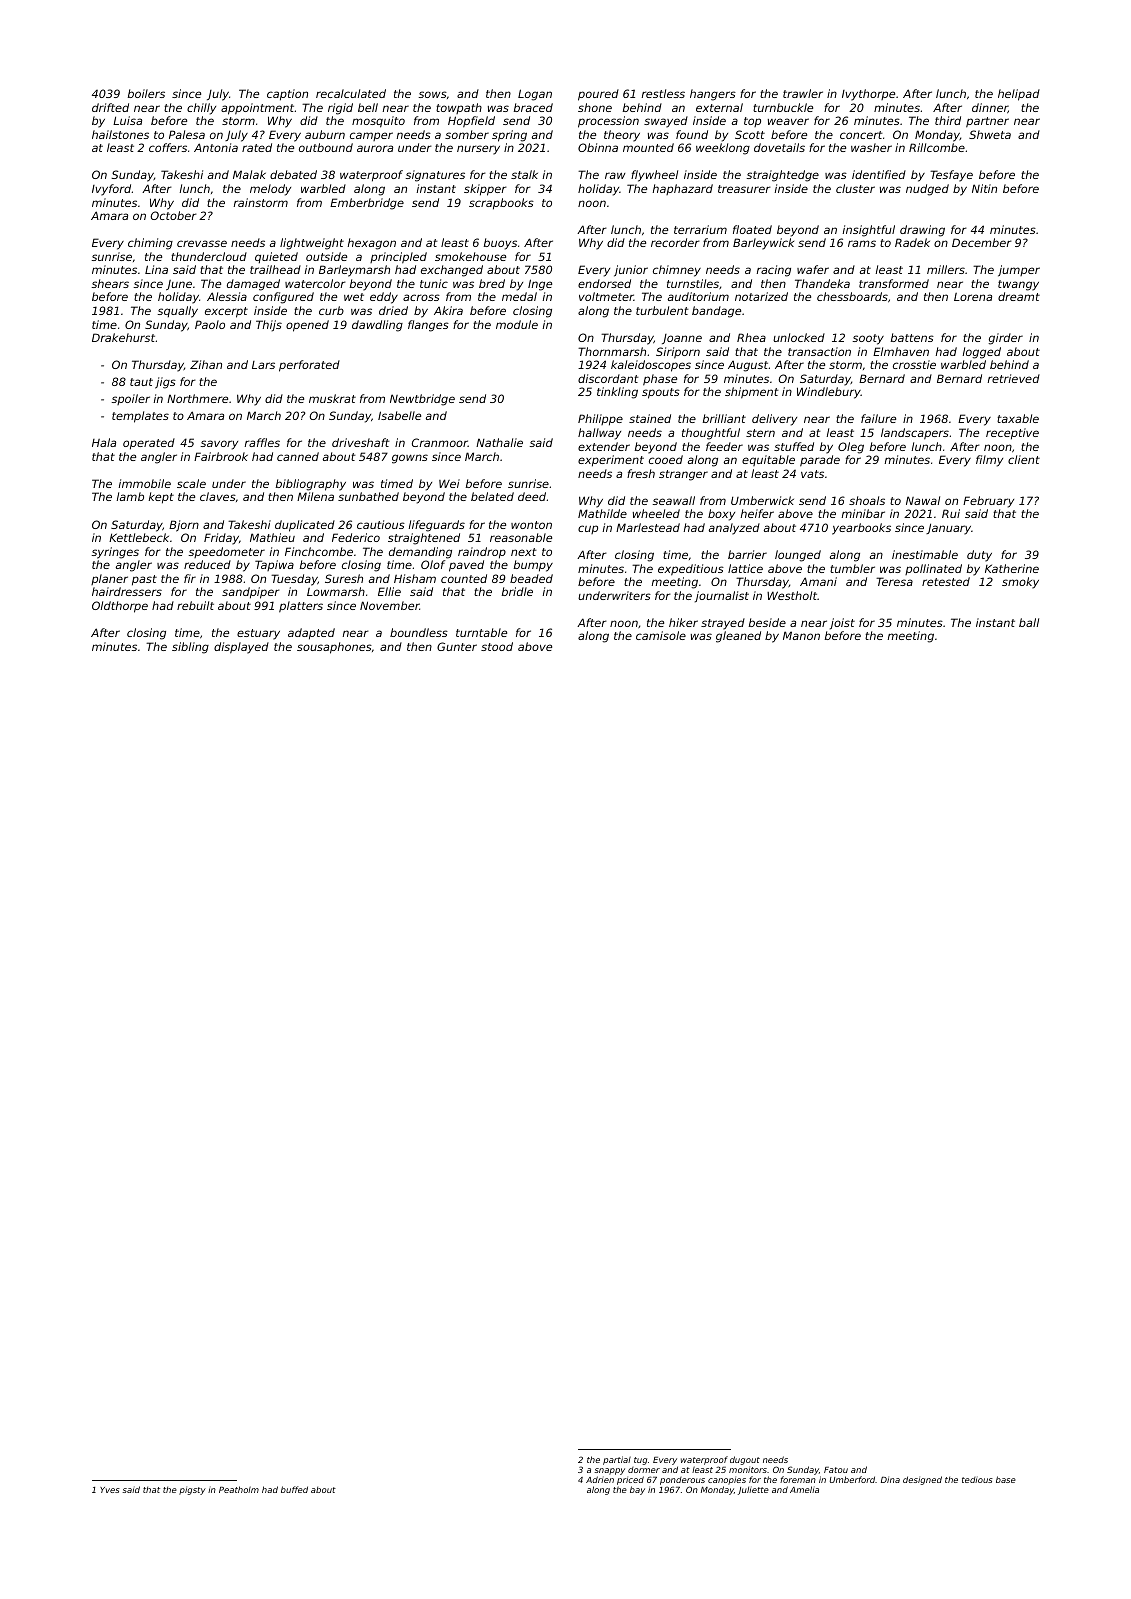 This image has width=1131, height=1599. Describe the element at coordinates (120, 134) in the image. I see `hailstones` at that location.
